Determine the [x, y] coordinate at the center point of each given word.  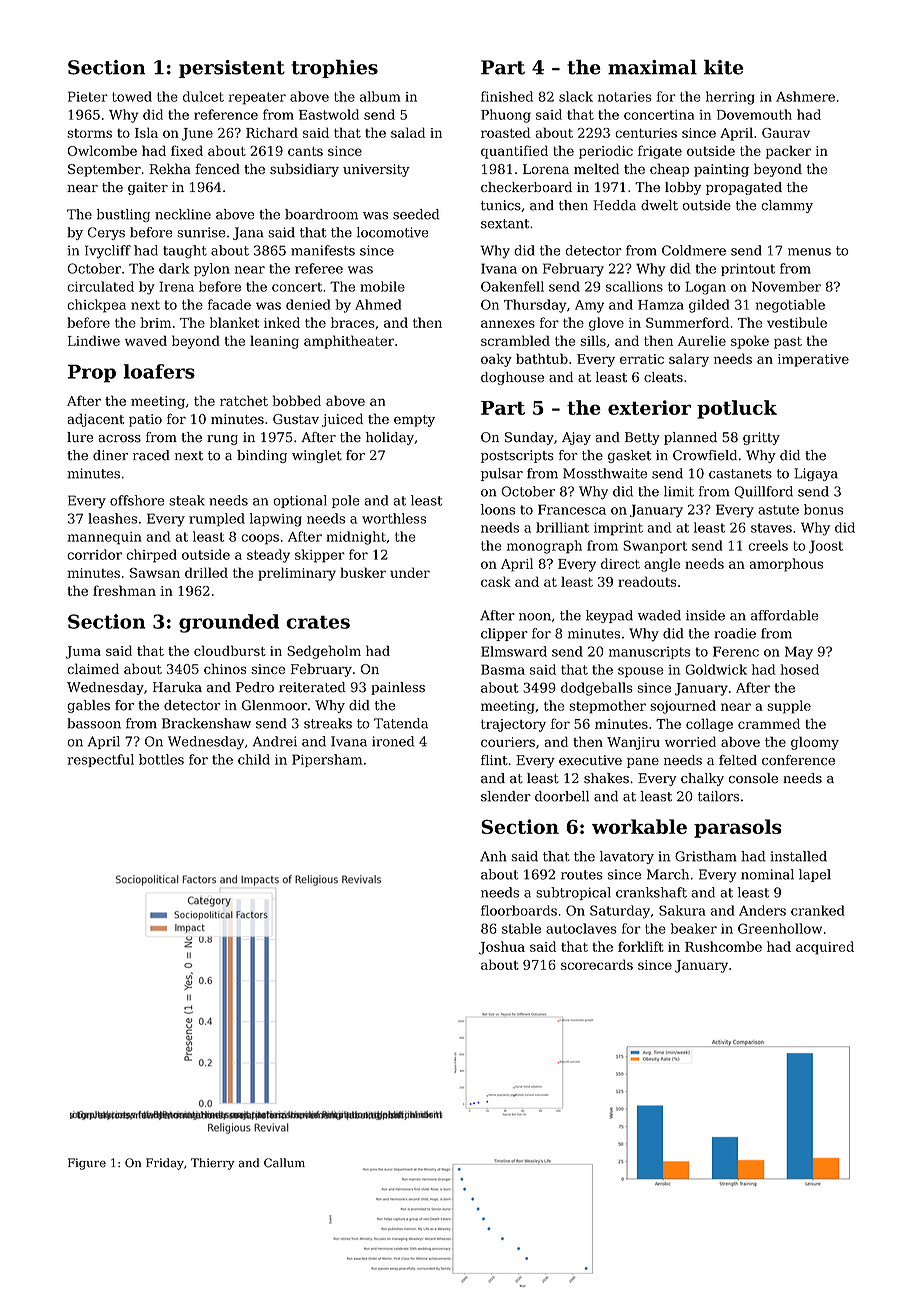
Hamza [661, 305]
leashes [112, 518]
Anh [493, 856]
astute [778, 510]
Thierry [213, 1164]
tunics [501, 205]
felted [738, 760]
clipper [504, 634]
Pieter [88, 96]
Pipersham [327, 760]
